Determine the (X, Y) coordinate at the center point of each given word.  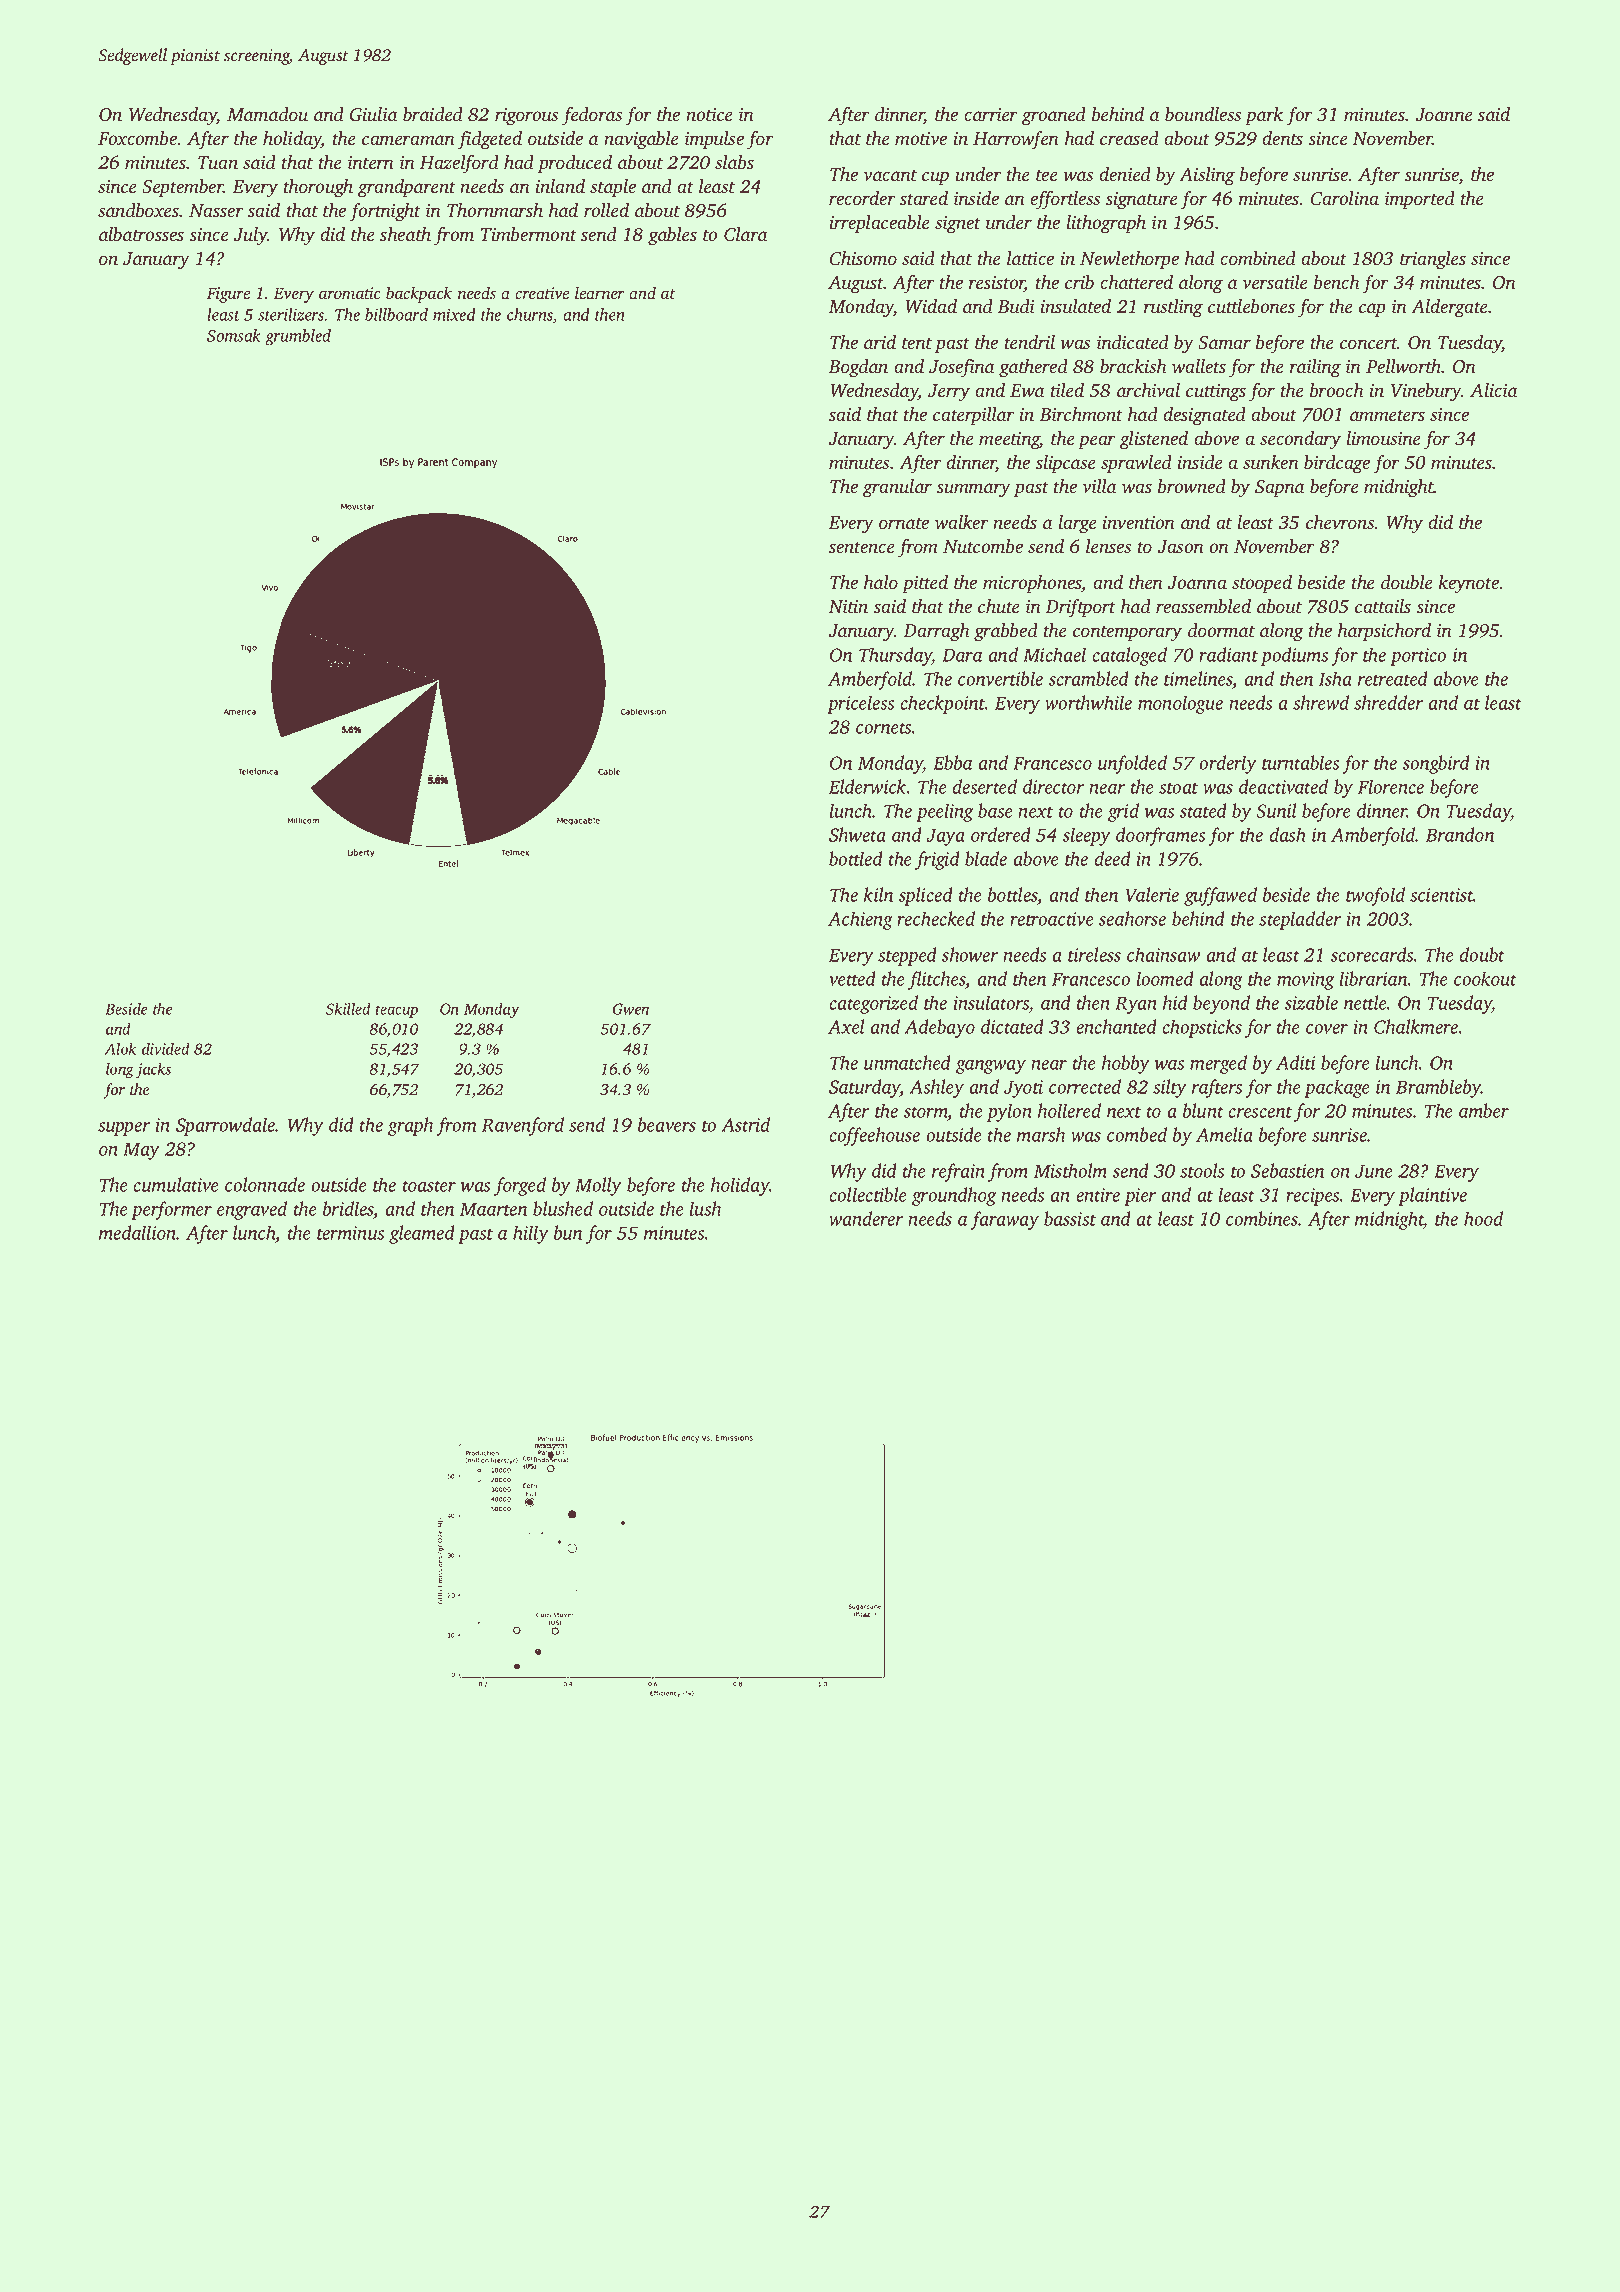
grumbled (298, 337)
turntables (1300, 762)
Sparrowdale (225, 1126)
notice (709, 115)
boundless (1203, 114)
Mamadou (267, 114)
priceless (860, 704)
